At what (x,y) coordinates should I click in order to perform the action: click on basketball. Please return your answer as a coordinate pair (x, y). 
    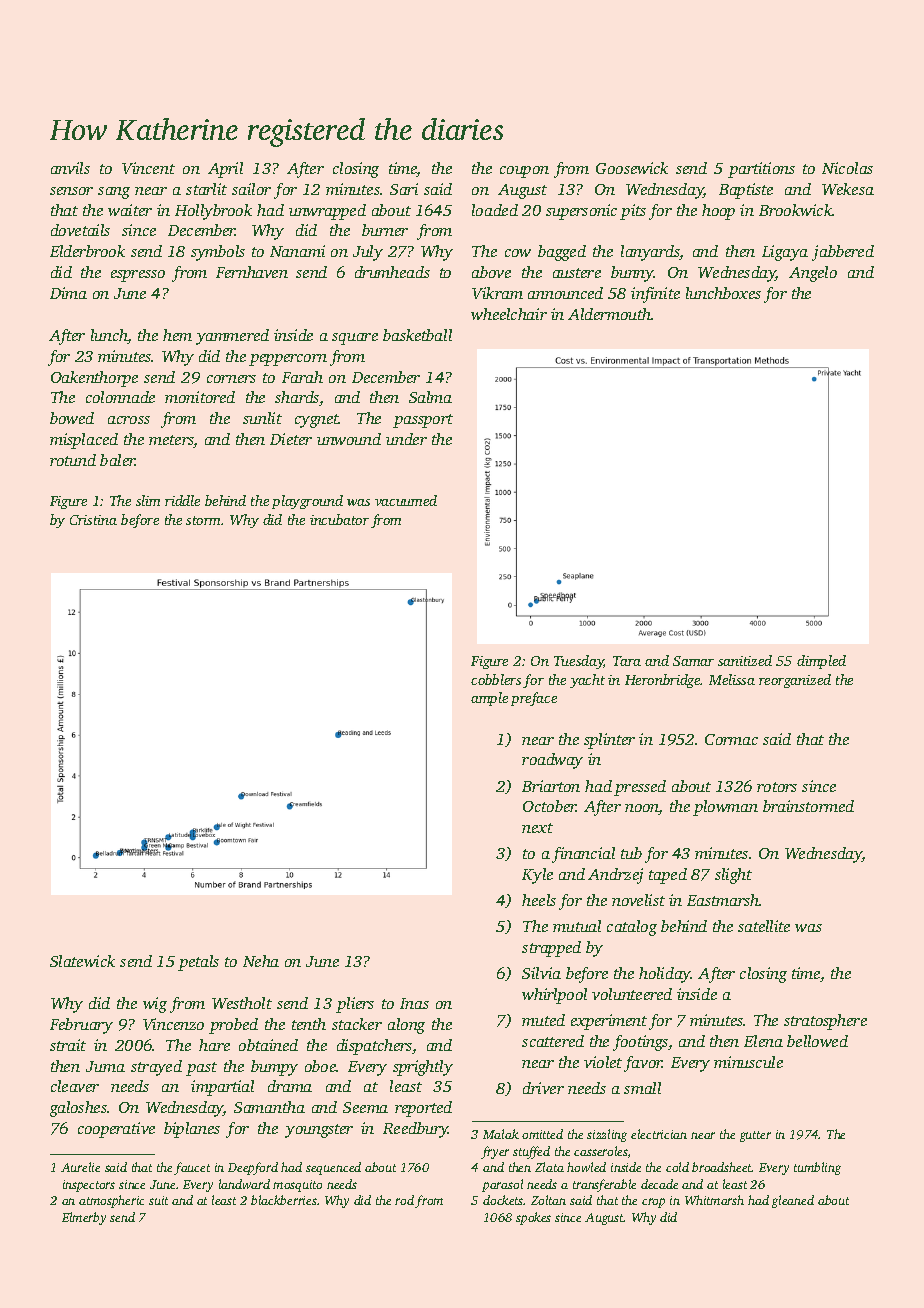
    Looking at the image, I should click on (417, 335).
